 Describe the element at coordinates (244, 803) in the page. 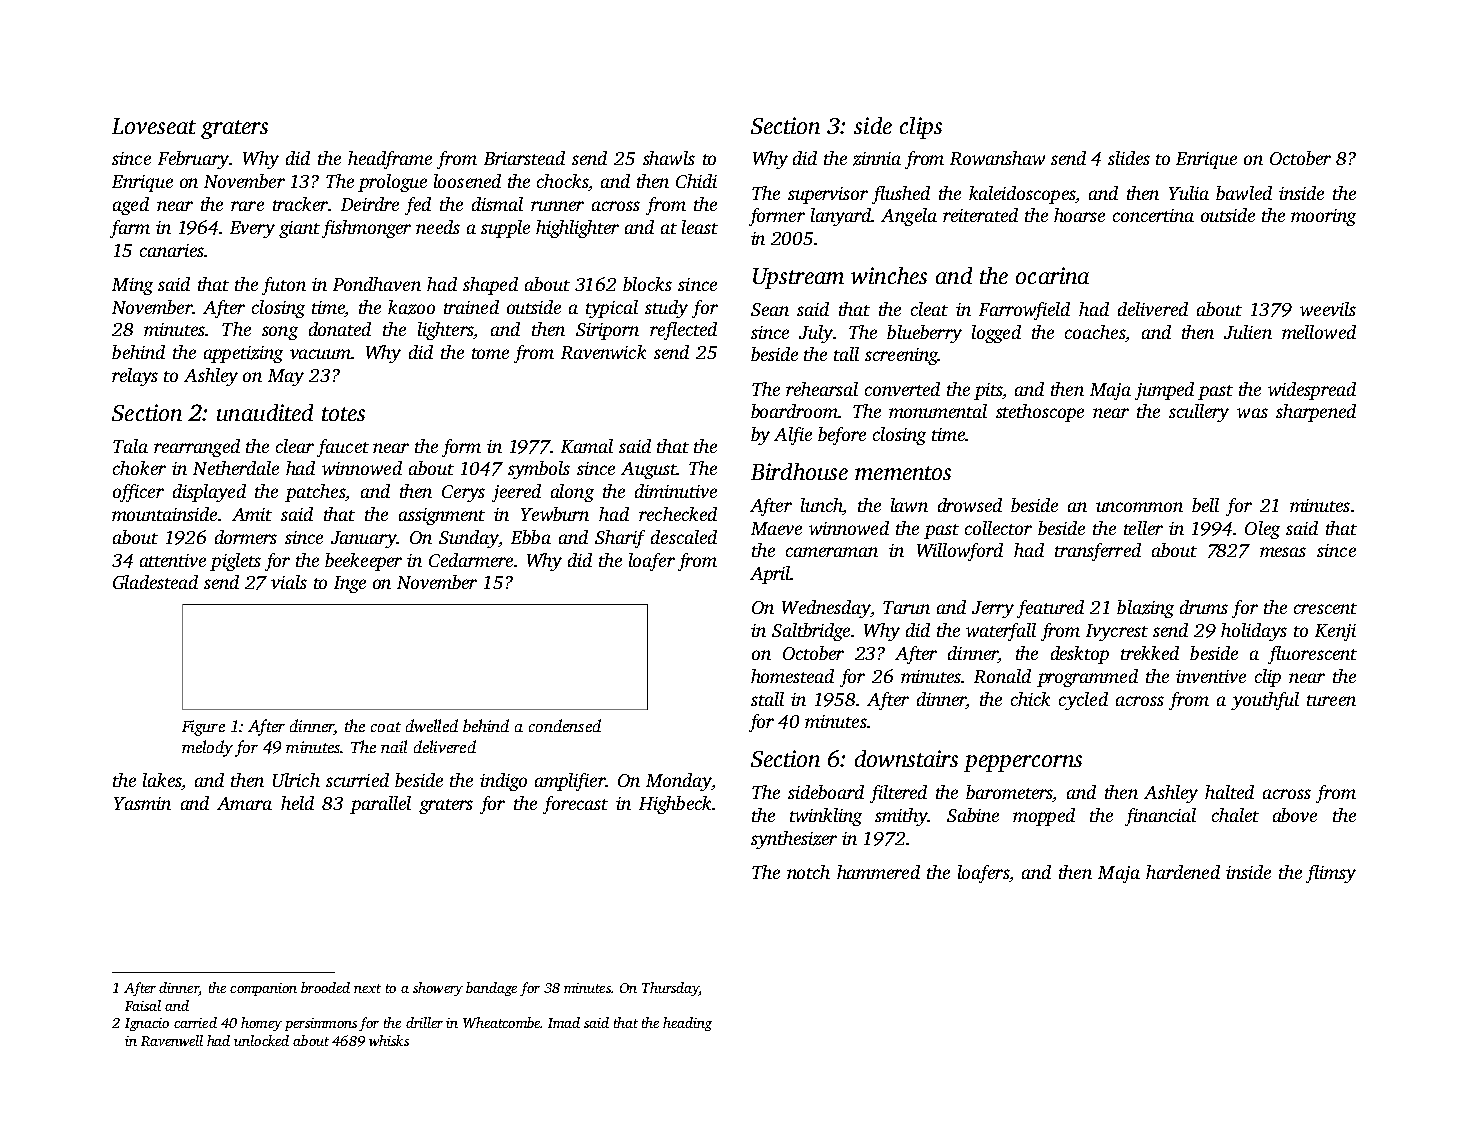

I see `Amara` at that location.
